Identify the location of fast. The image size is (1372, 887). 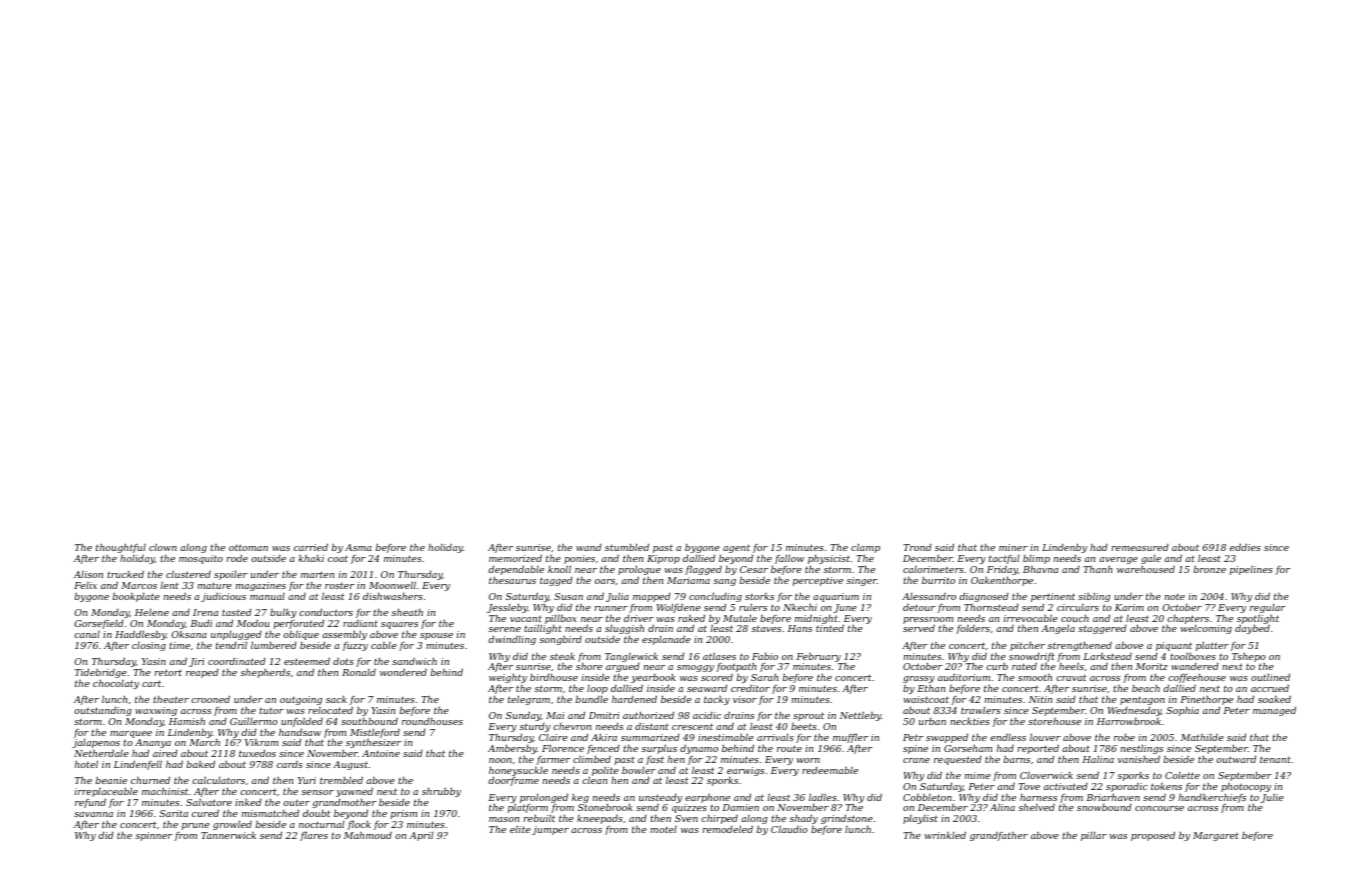
(655, 760).
